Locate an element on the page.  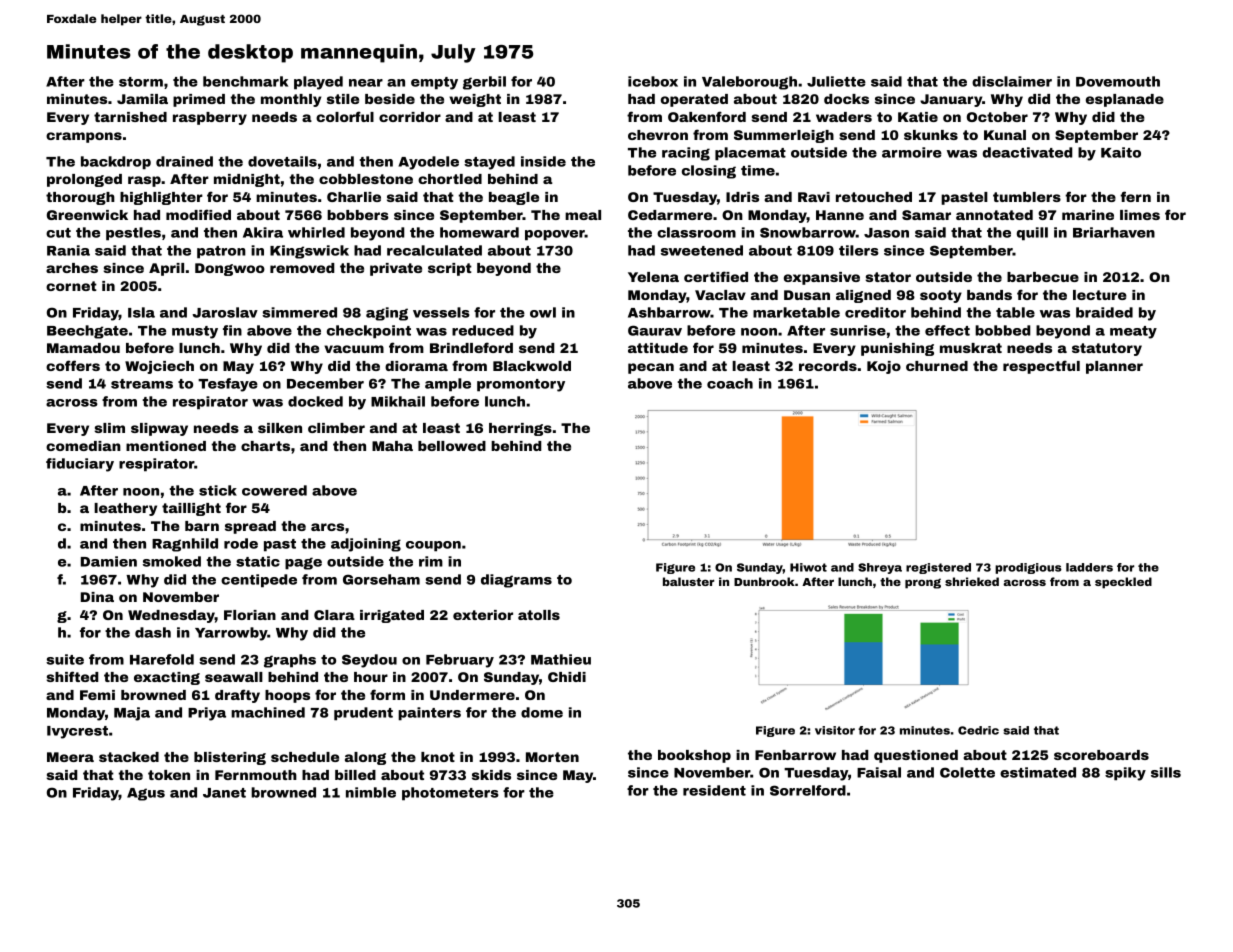
Valeborough is located at coordinates (749, 83).
